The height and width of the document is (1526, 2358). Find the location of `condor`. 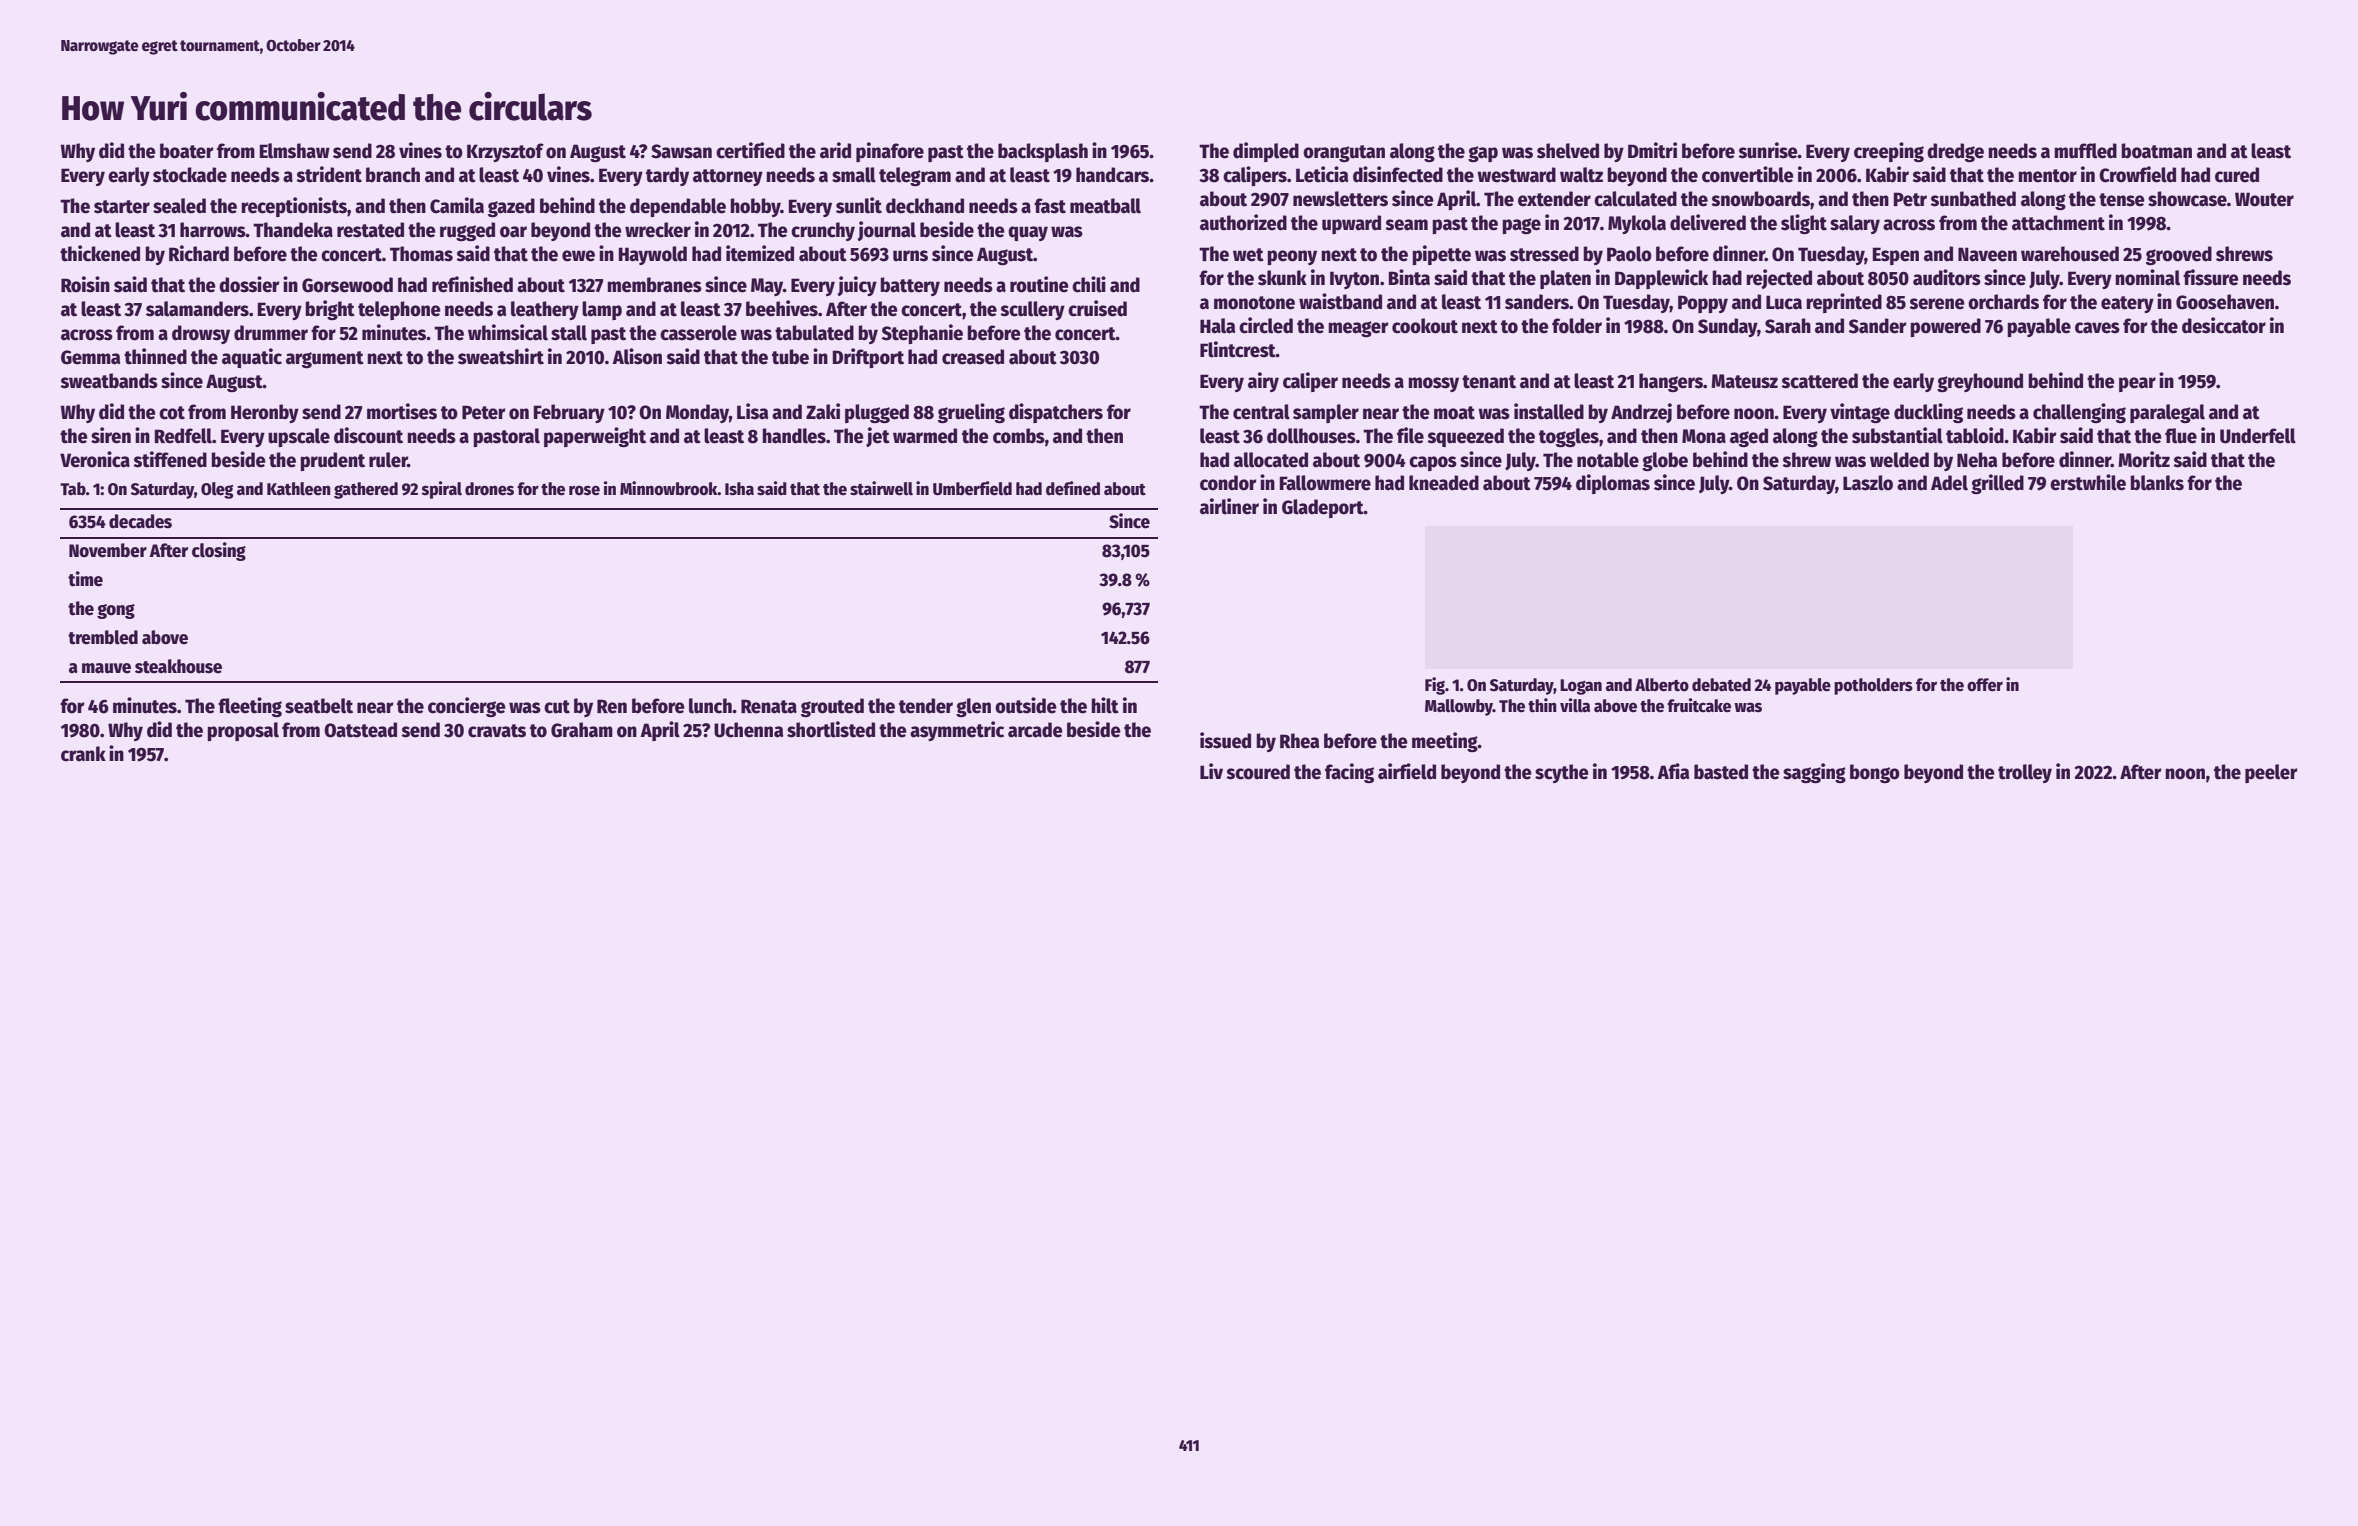

condor is located at coordinates (1228, 483).
